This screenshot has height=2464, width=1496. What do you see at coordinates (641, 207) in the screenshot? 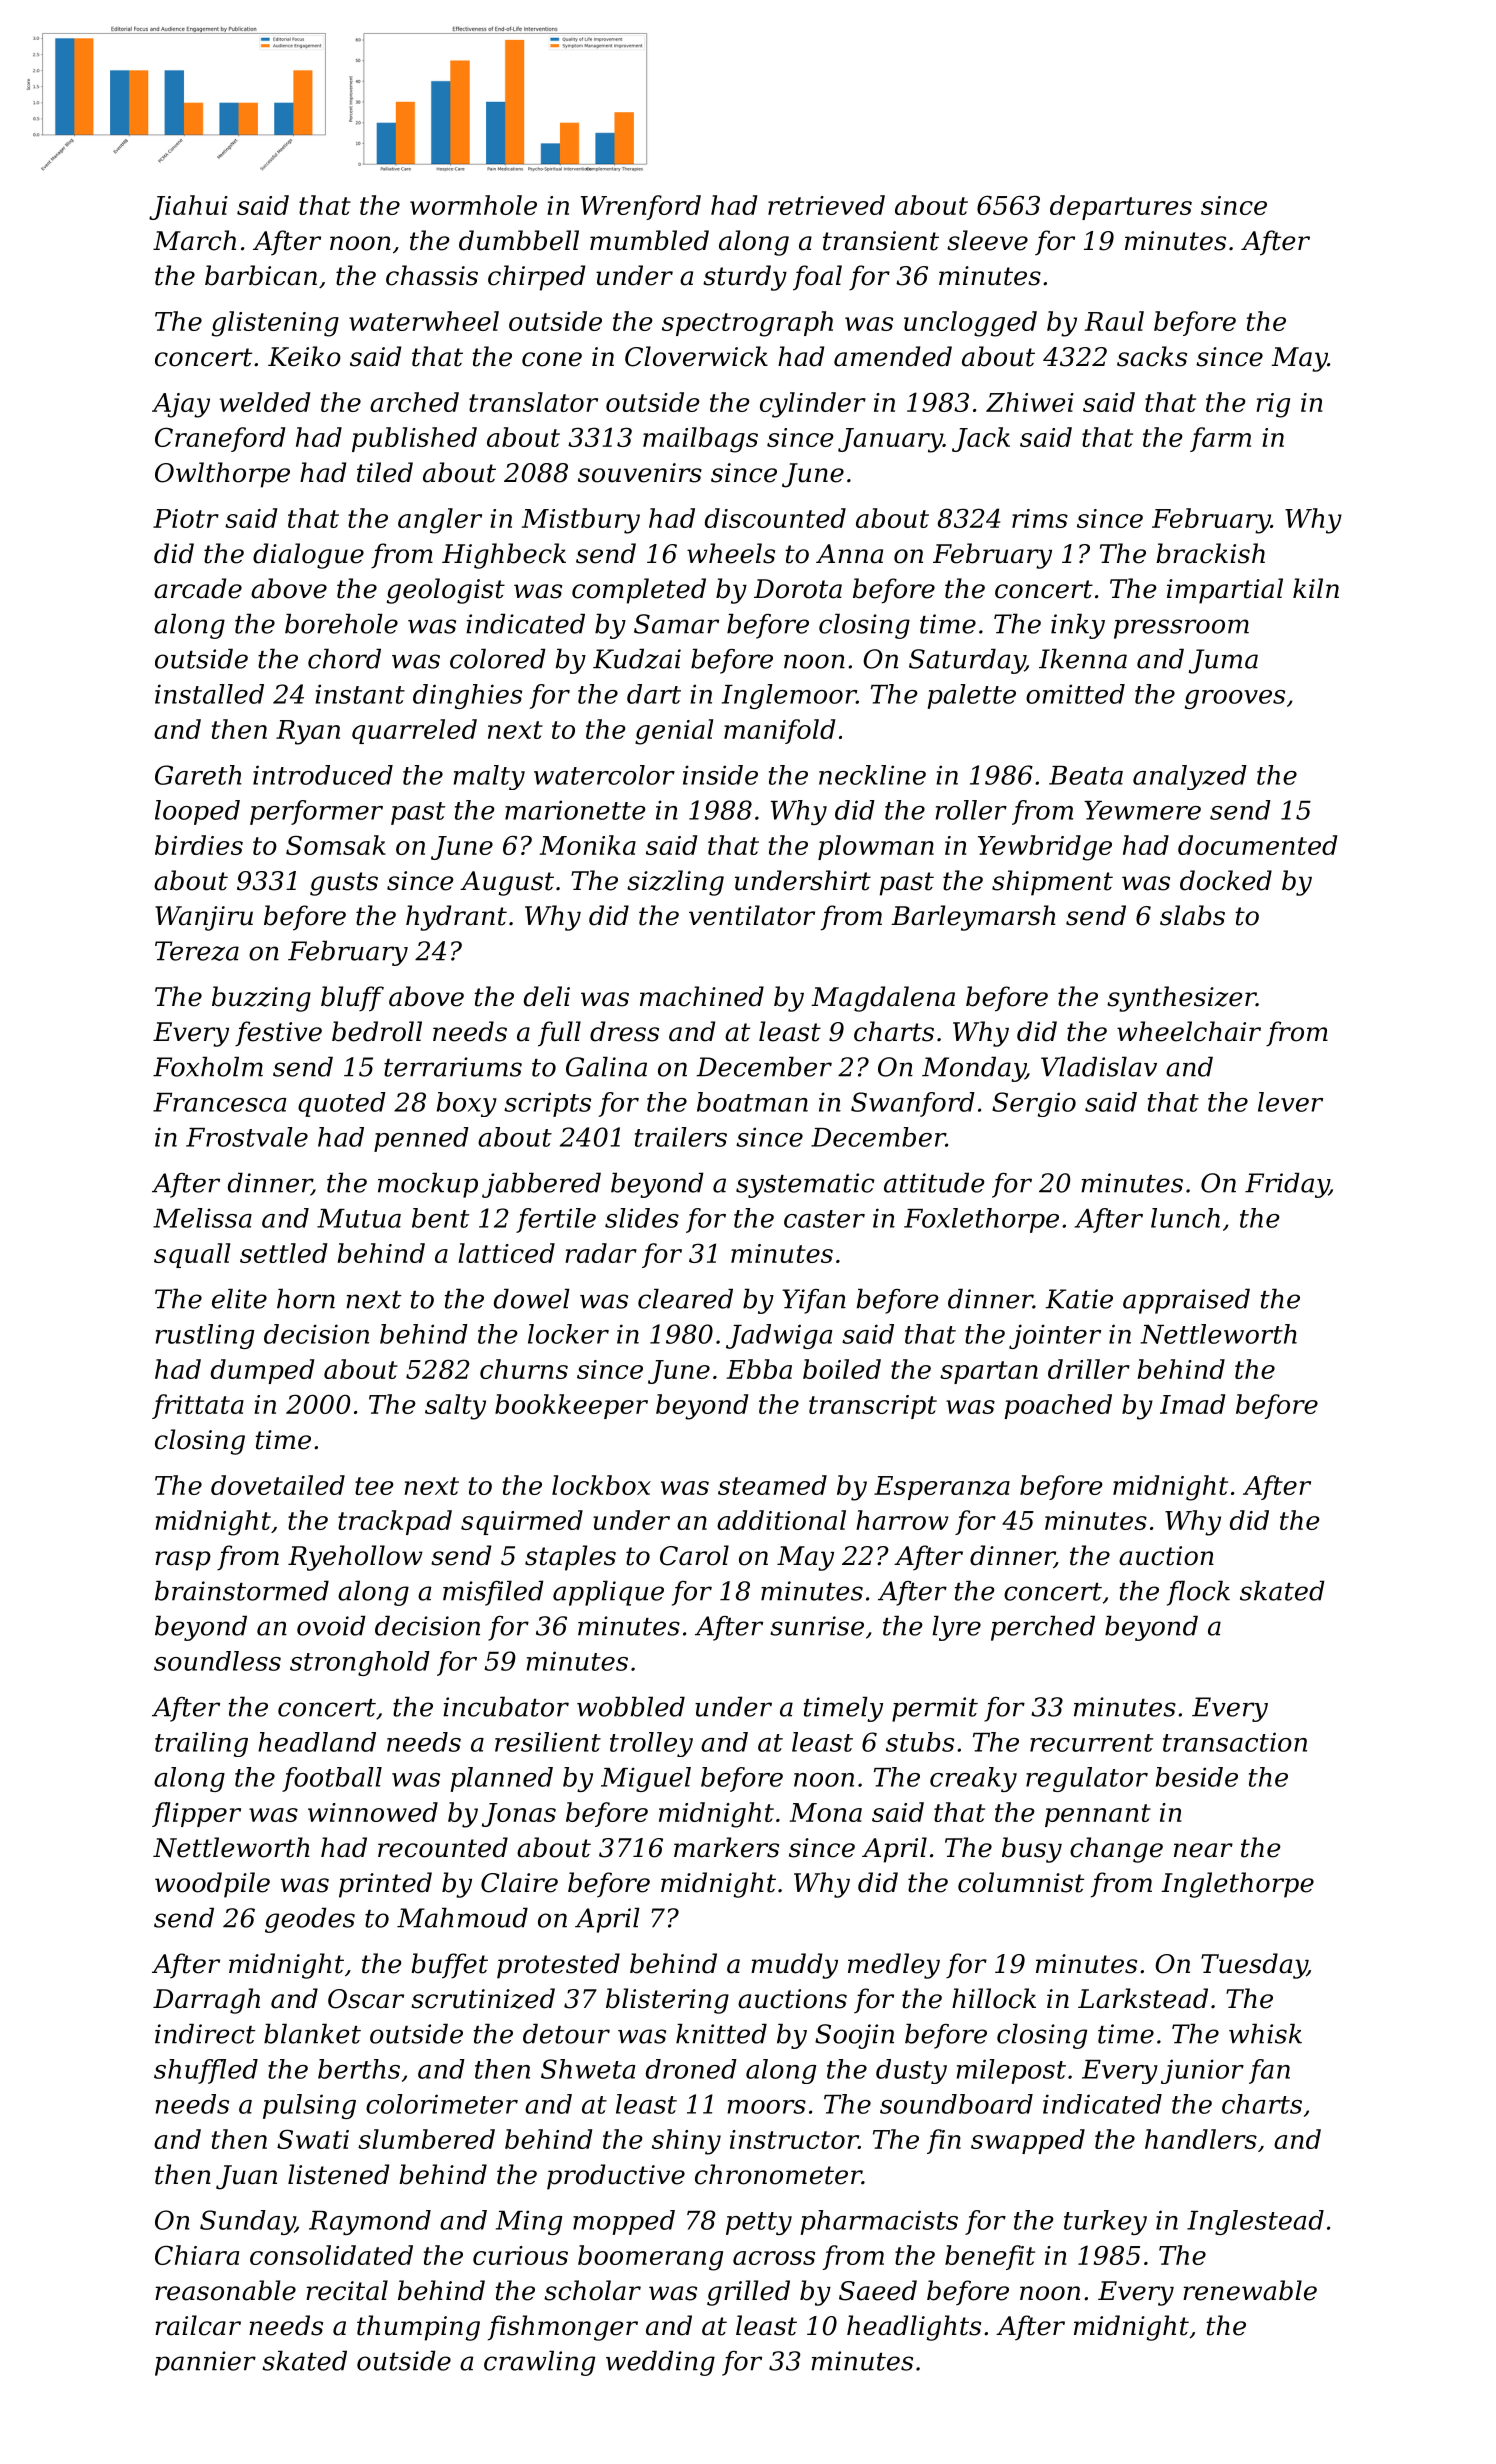
I see `Wrenford` at bounding box center [641, 207].
